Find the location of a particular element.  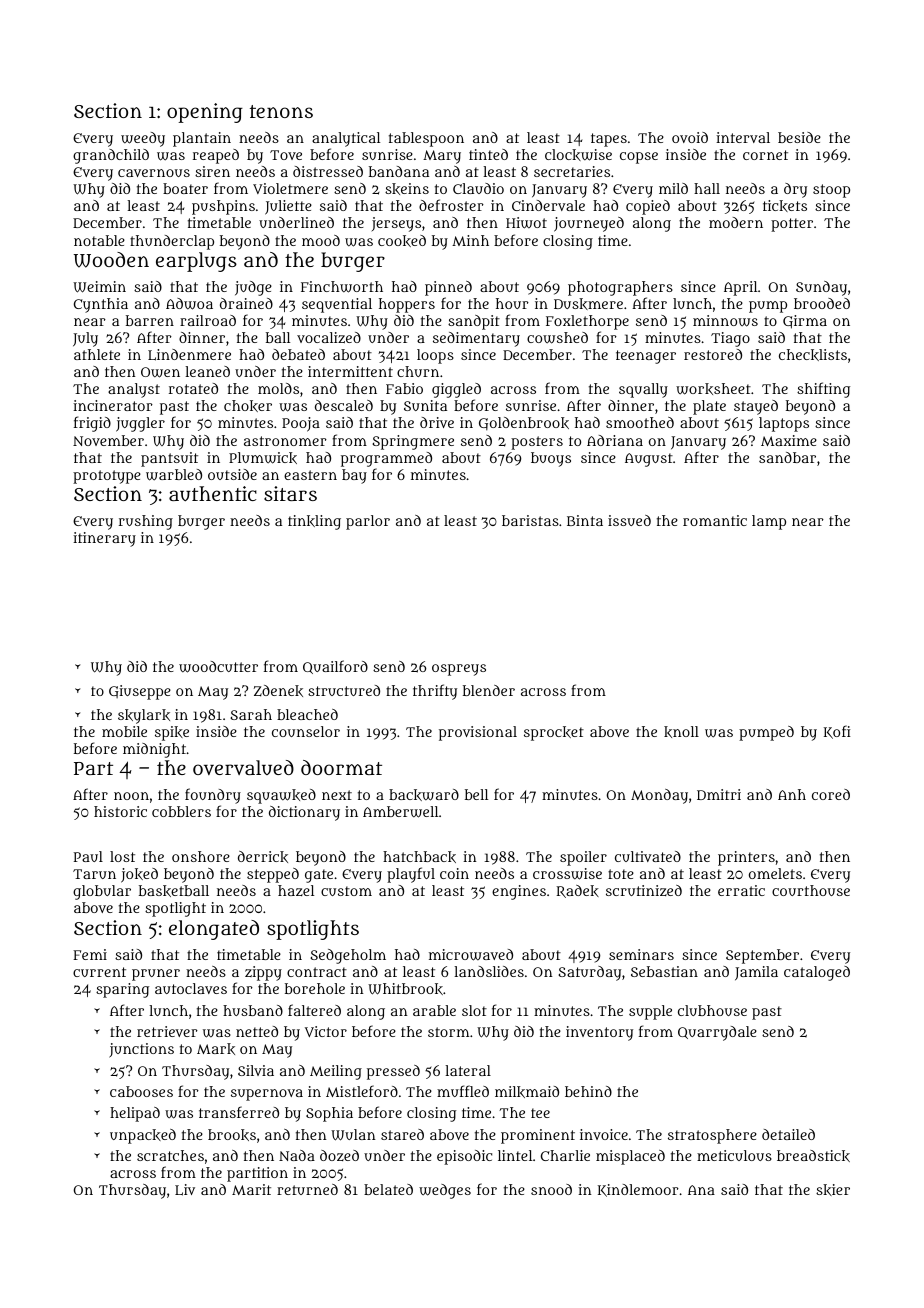

itinerary is located at coordinates (104, 539).
